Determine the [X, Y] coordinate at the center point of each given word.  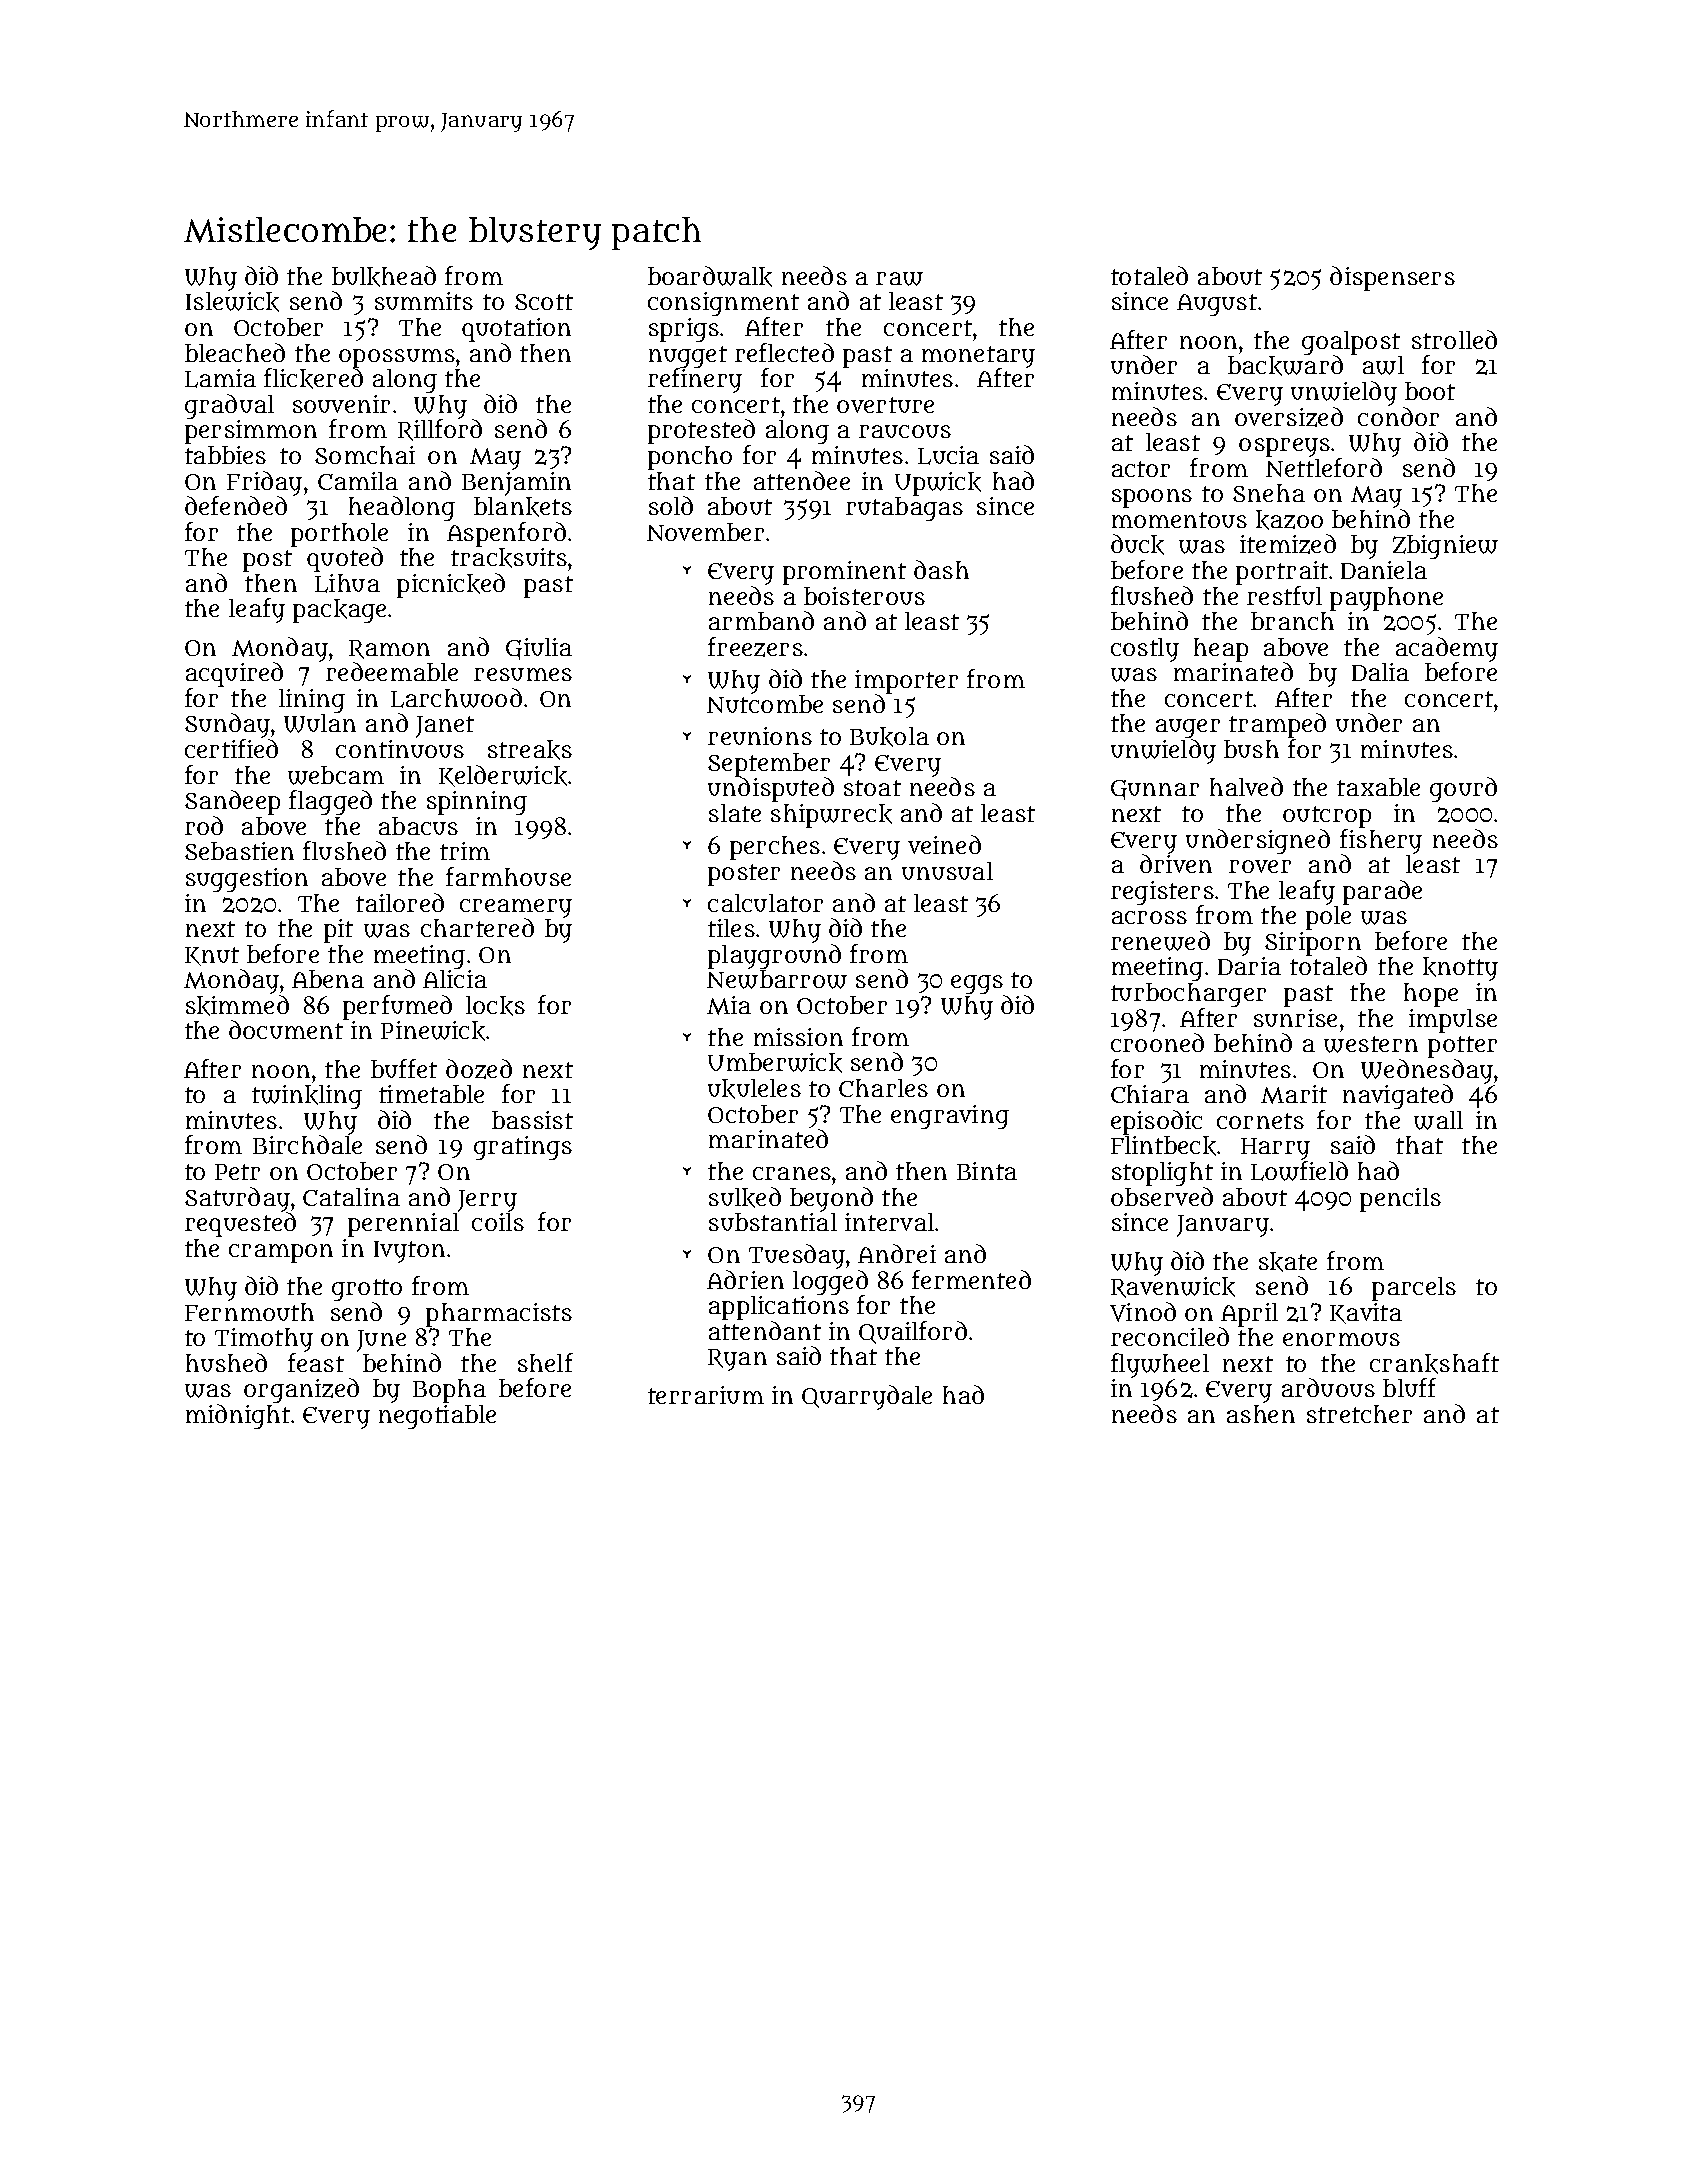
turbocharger [1188, 995]
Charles [883, 1088]
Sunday [227, 725]
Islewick [232, 302]
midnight [238, 1416]
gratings [523, 1148]
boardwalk [710, 276]
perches [775, 848]
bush [1251, 749]
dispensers [1392, 278]
